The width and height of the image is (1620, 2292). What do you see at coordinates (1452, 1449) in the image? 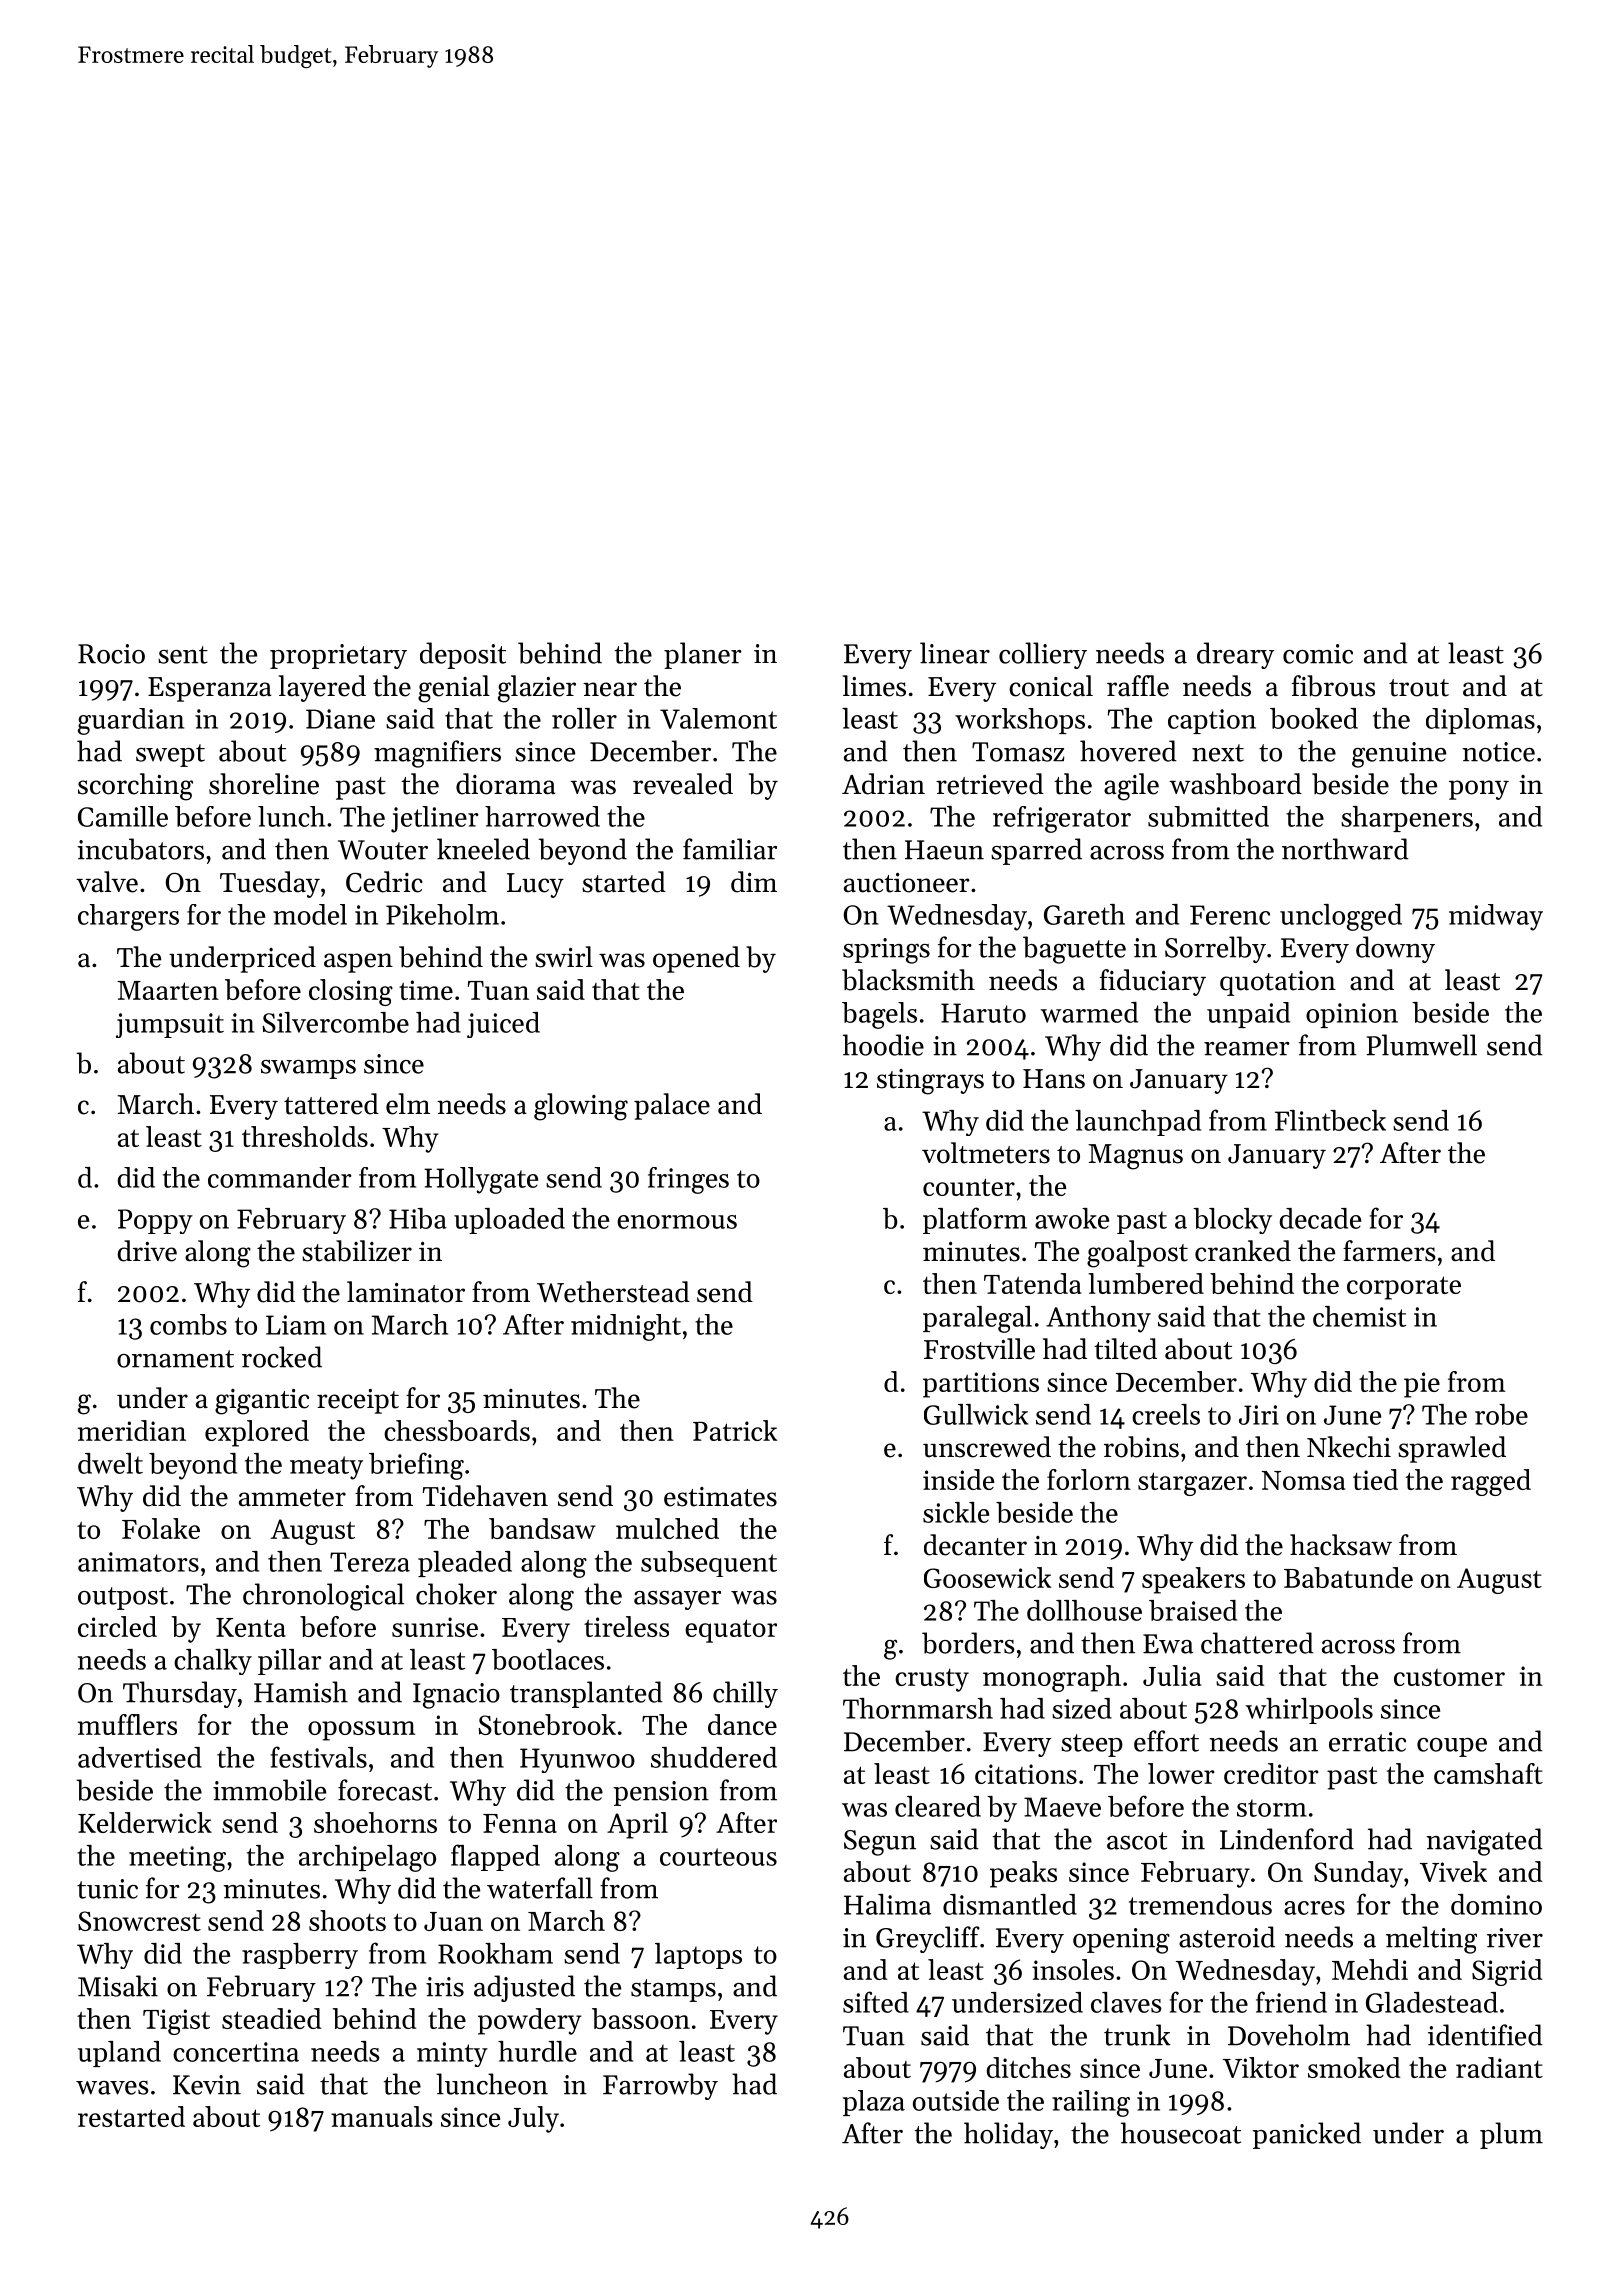
I see `sprawled` at bounding box center [1452, 1449].
